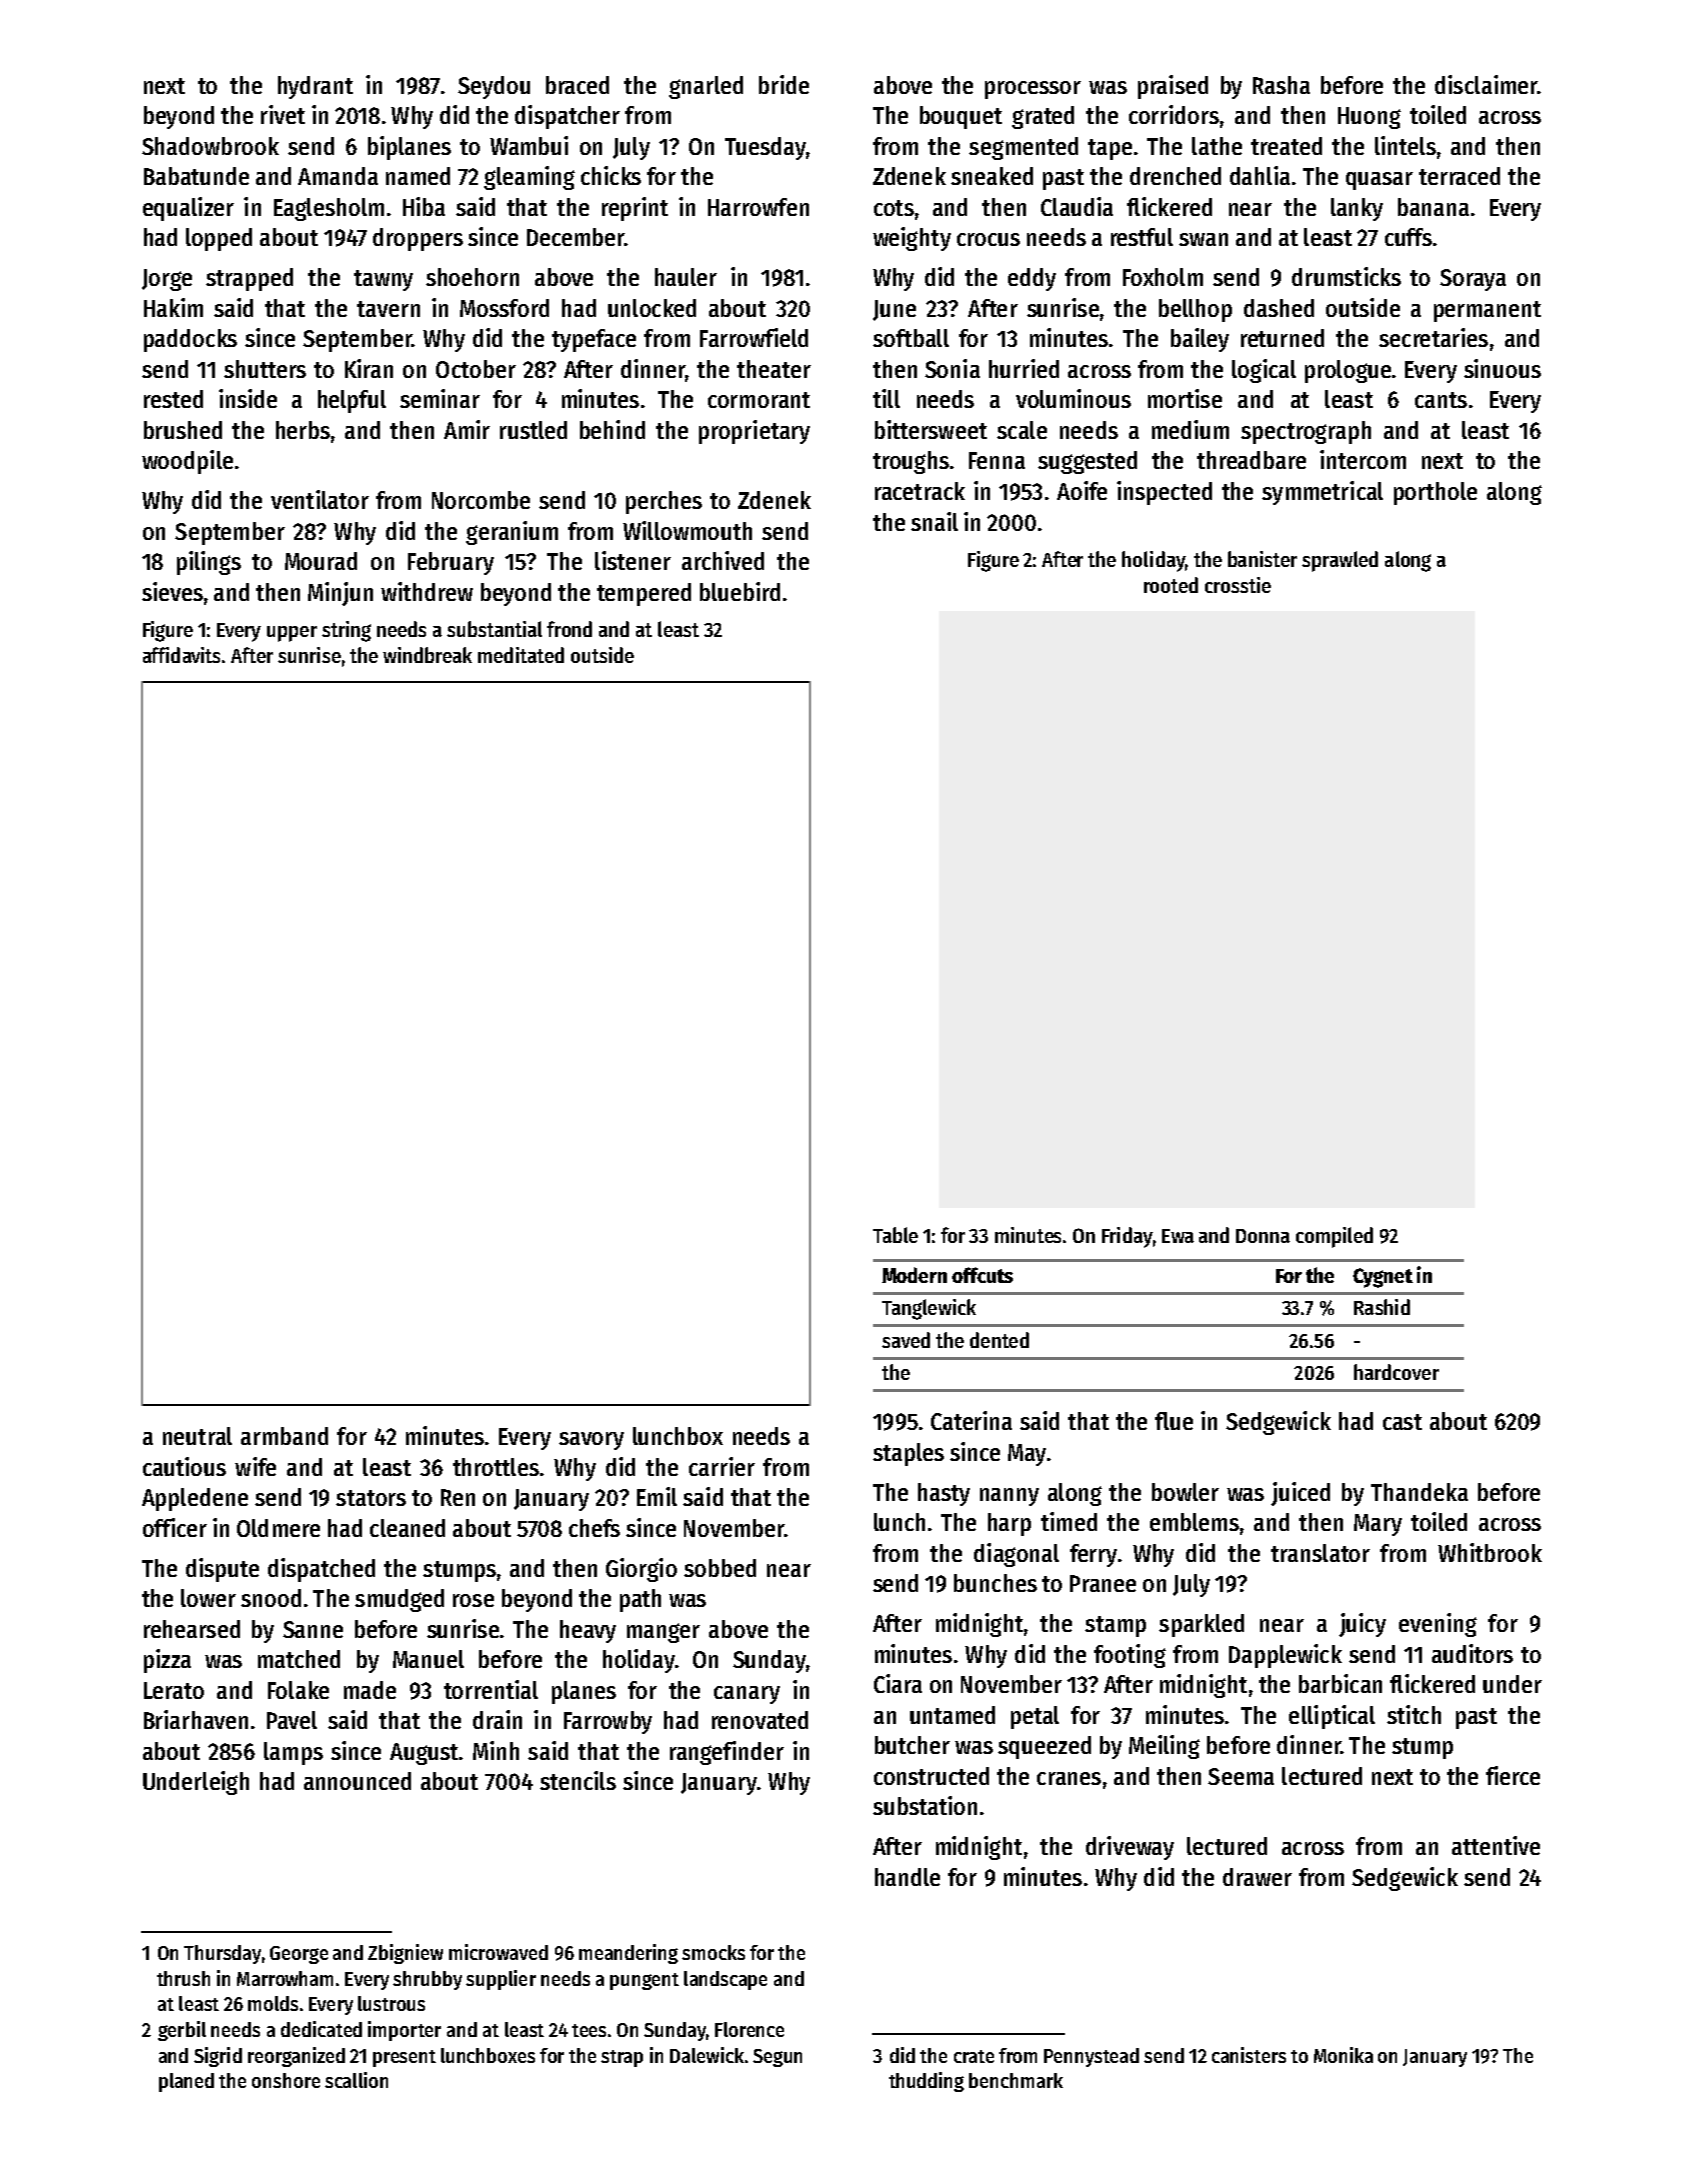 The height and width of the page is (2178, 1683). I want to click on thudding, so click(926, 2082).
